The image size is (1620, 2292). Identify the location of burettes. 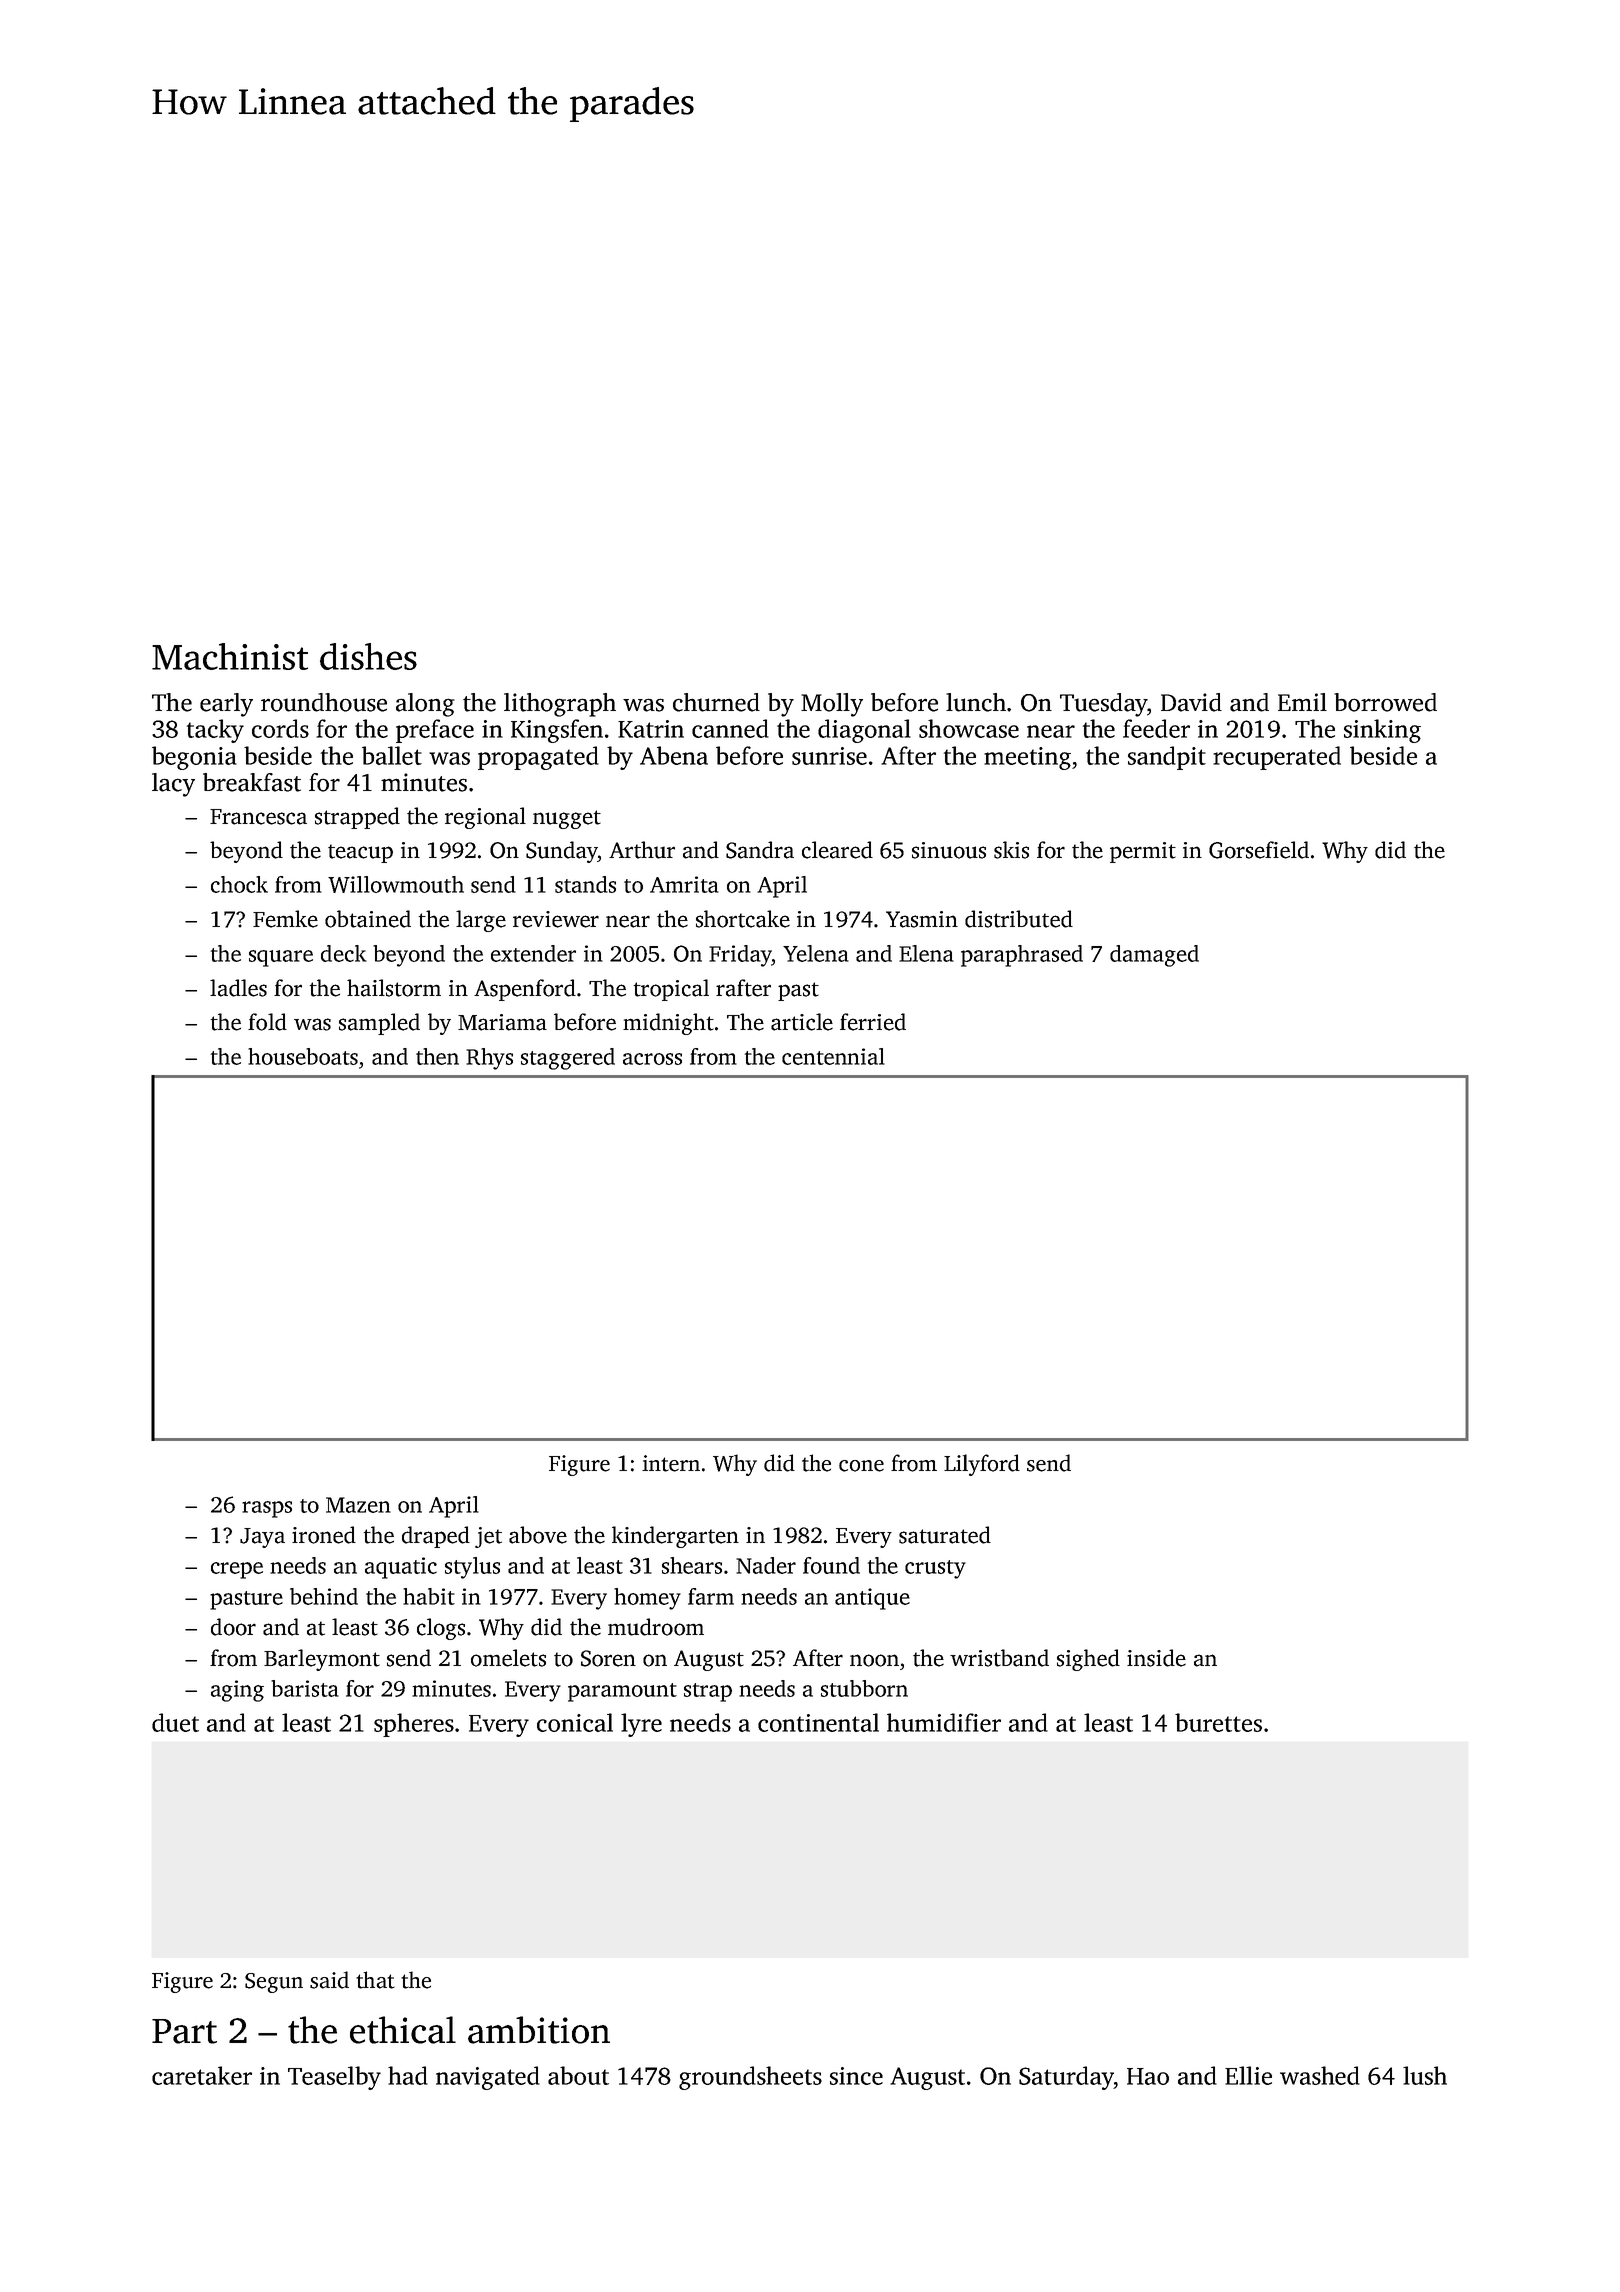
(1218, 1722).
